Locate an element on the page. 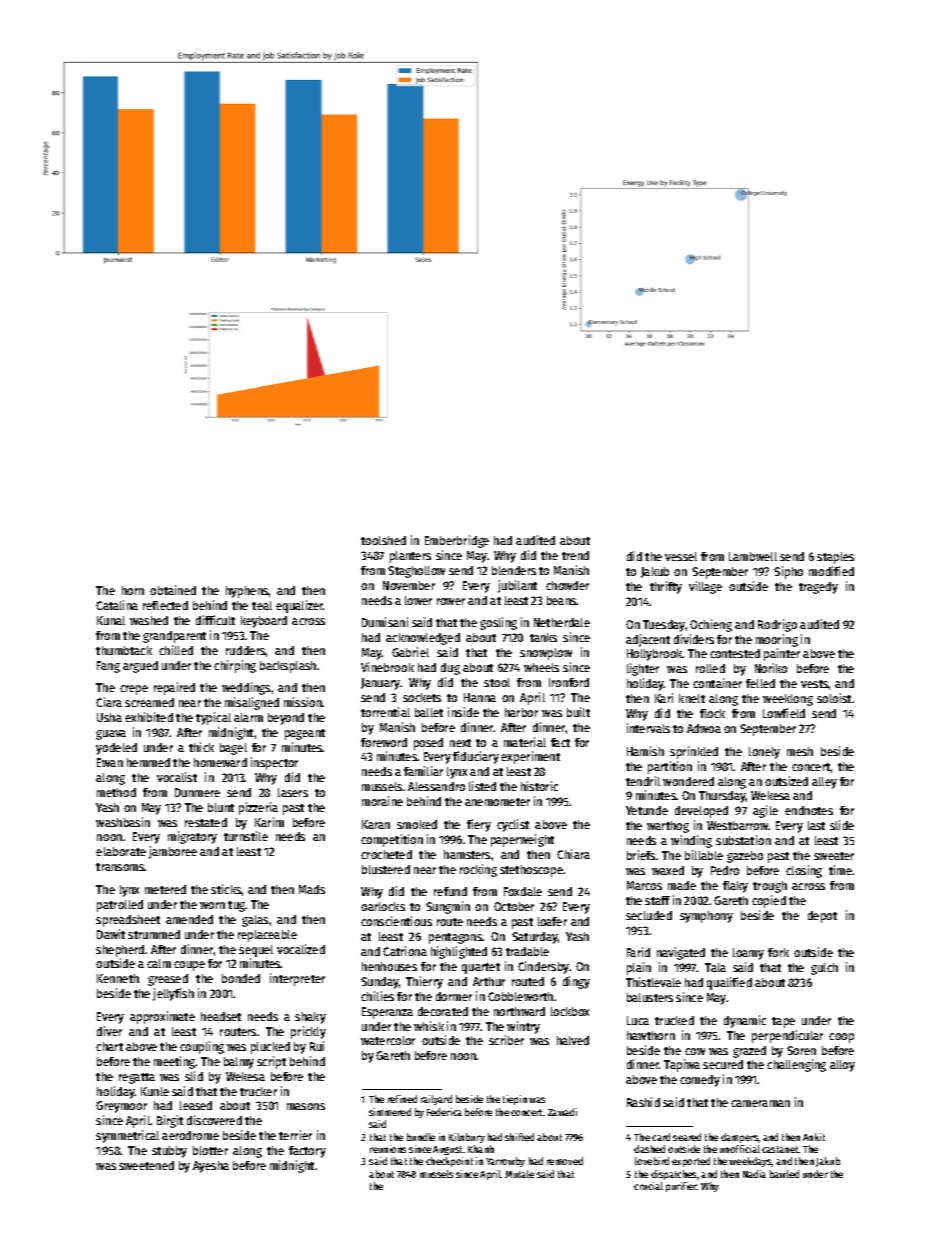 The width and height of the document is (952, 1233). obtained is located at coordinates (173, 590).
